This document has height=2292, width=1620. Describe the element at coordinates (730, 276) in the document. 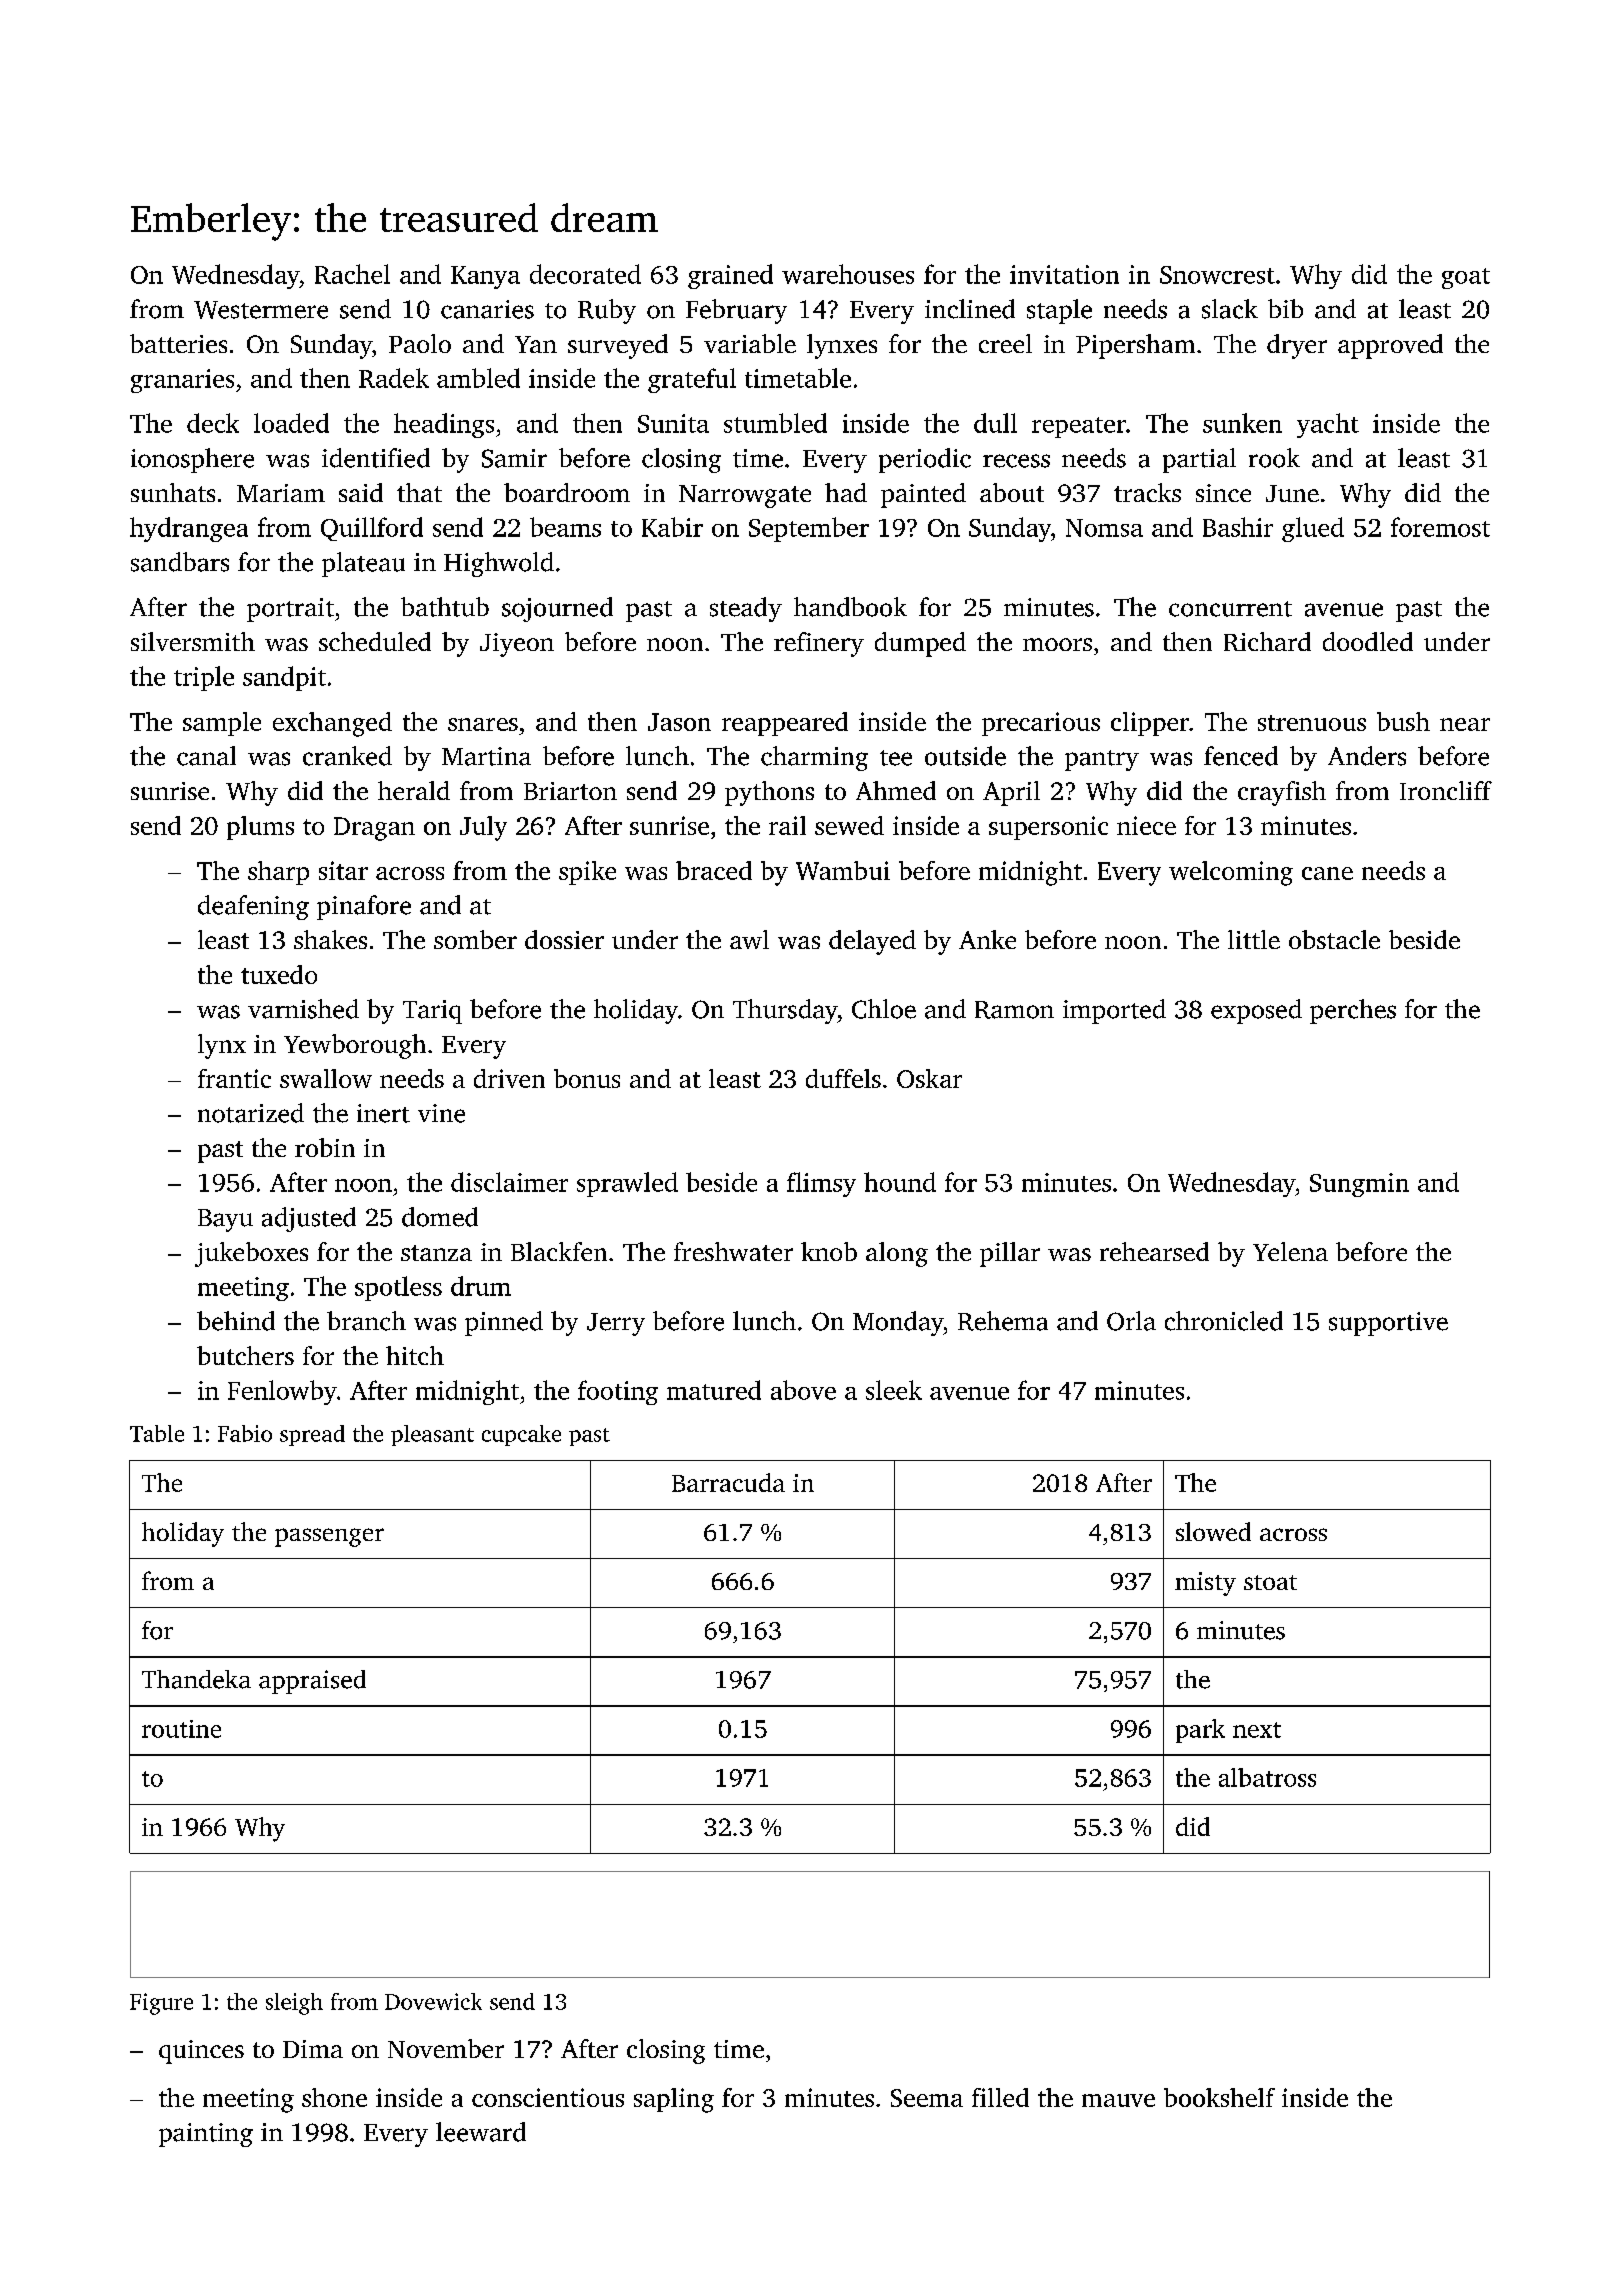

I see `grained` at that location.
